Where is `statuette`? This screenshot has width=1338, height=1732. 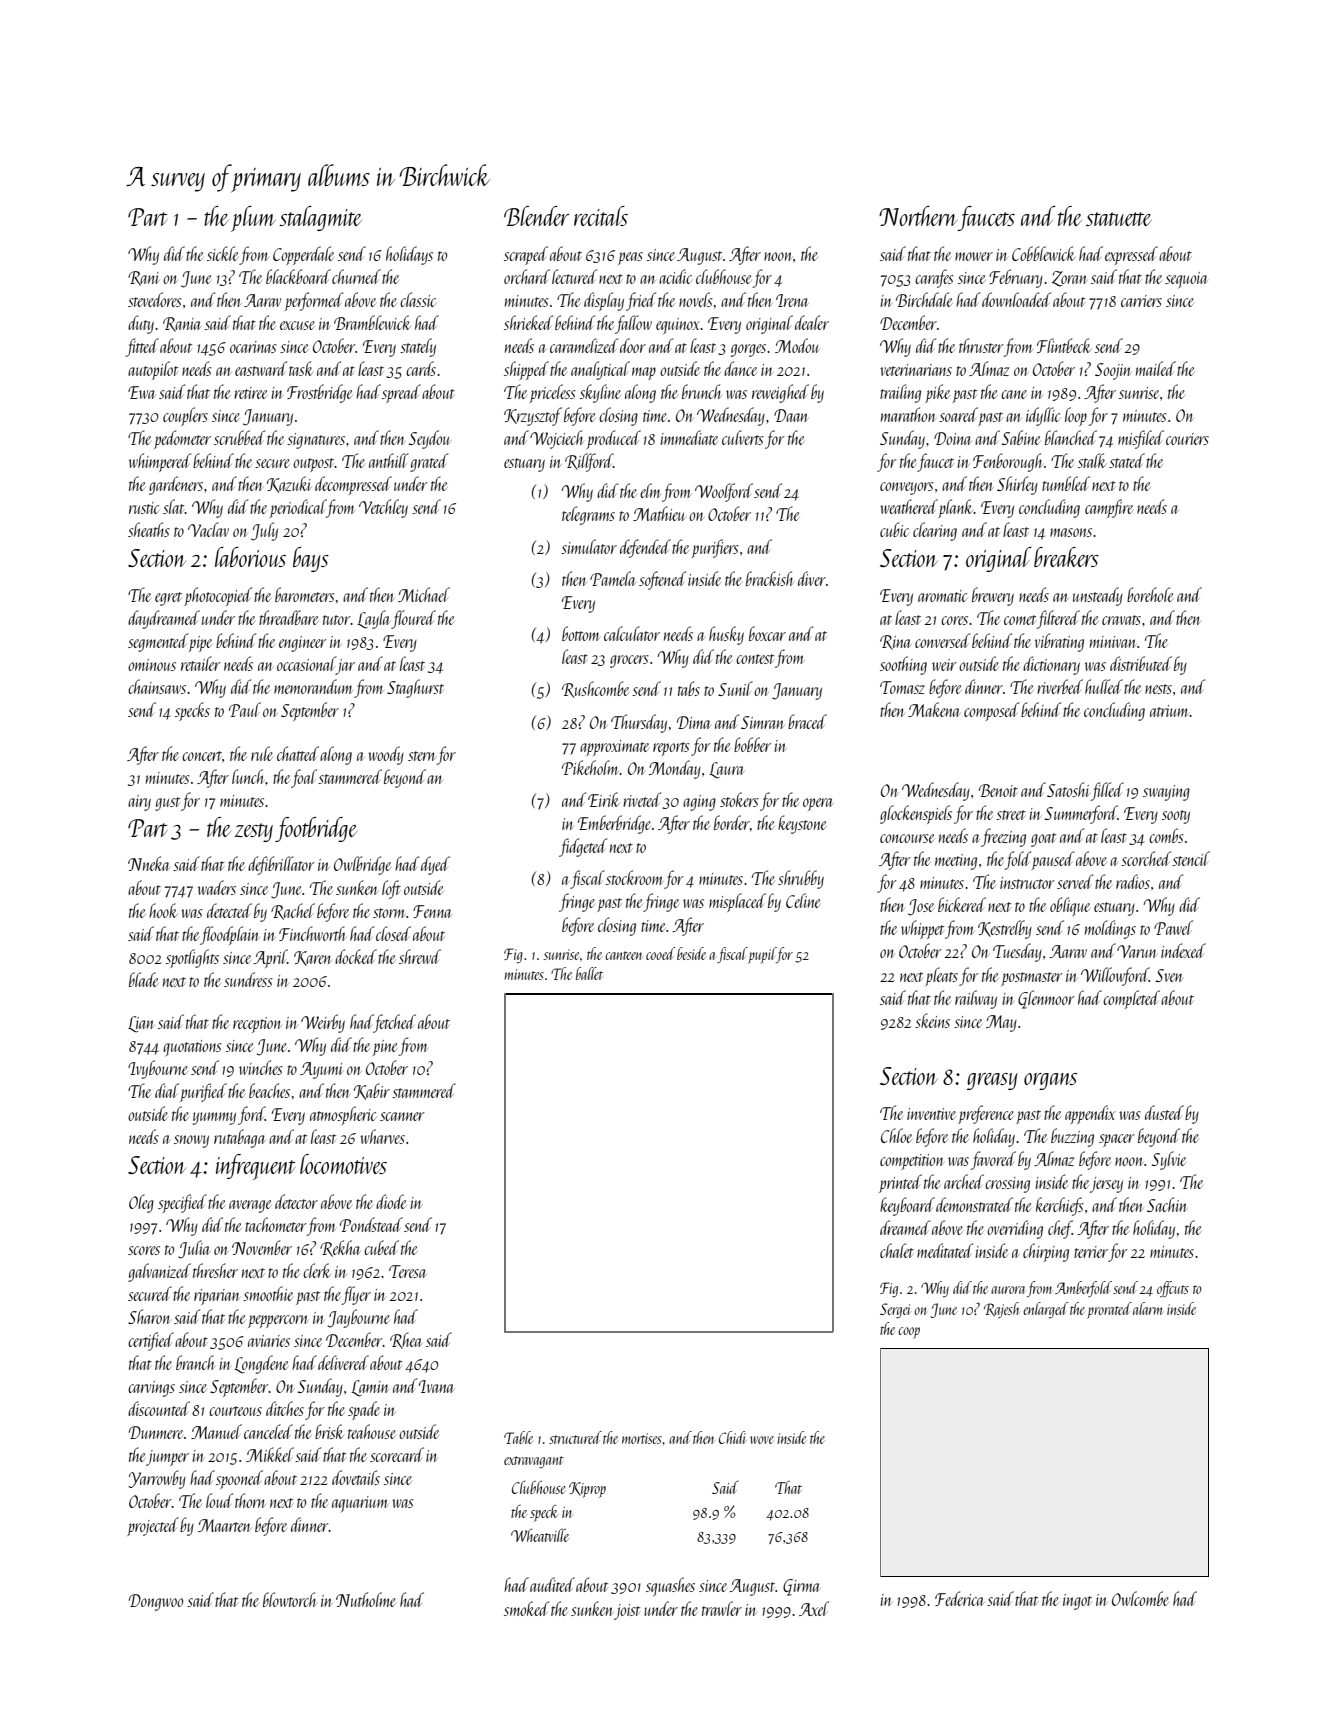
statuette is located at coordinates (1119, 219).
